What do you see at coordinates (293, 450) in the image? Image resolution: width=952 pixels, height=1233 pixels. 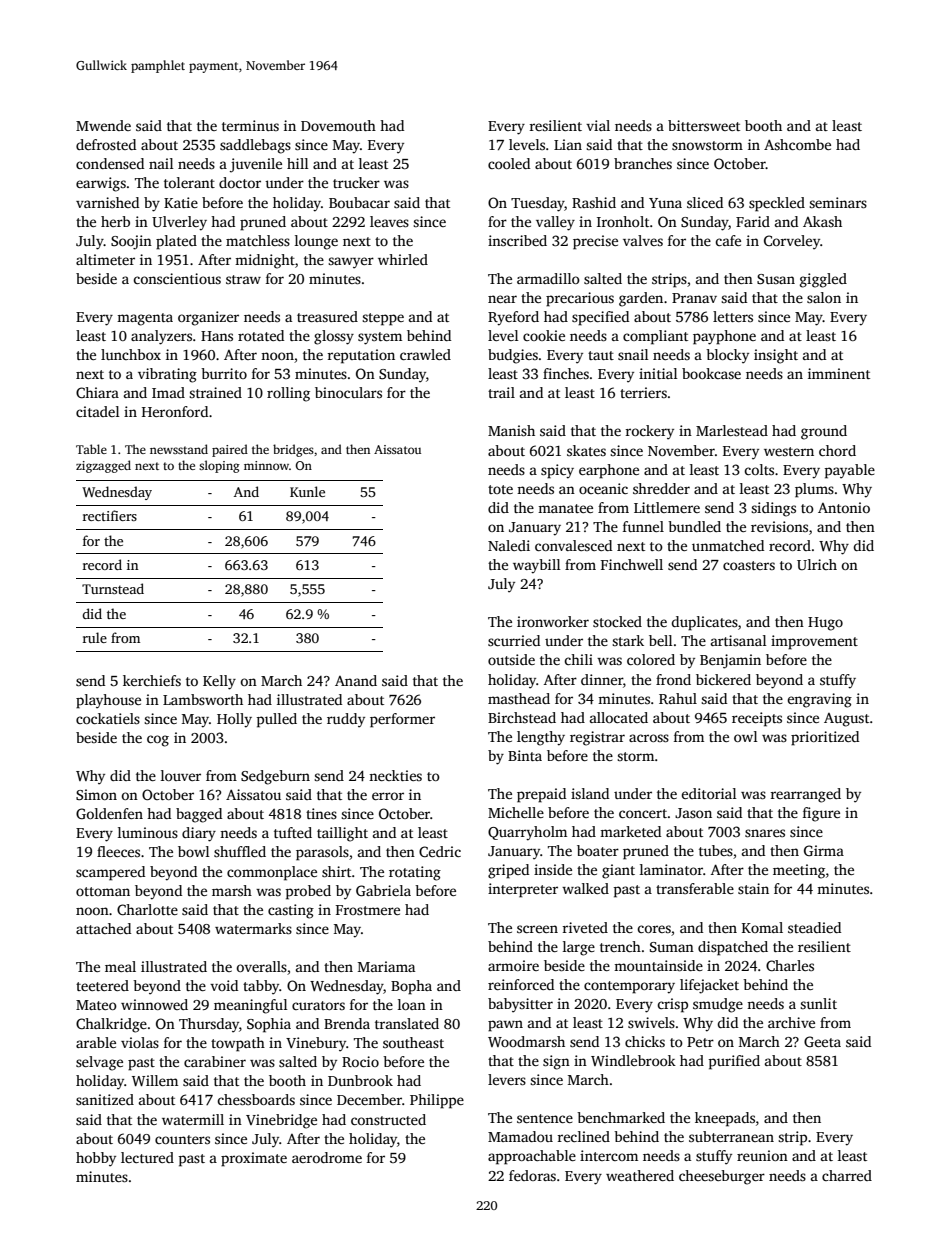 I see `bridges` at bounding box center [293, 450].
